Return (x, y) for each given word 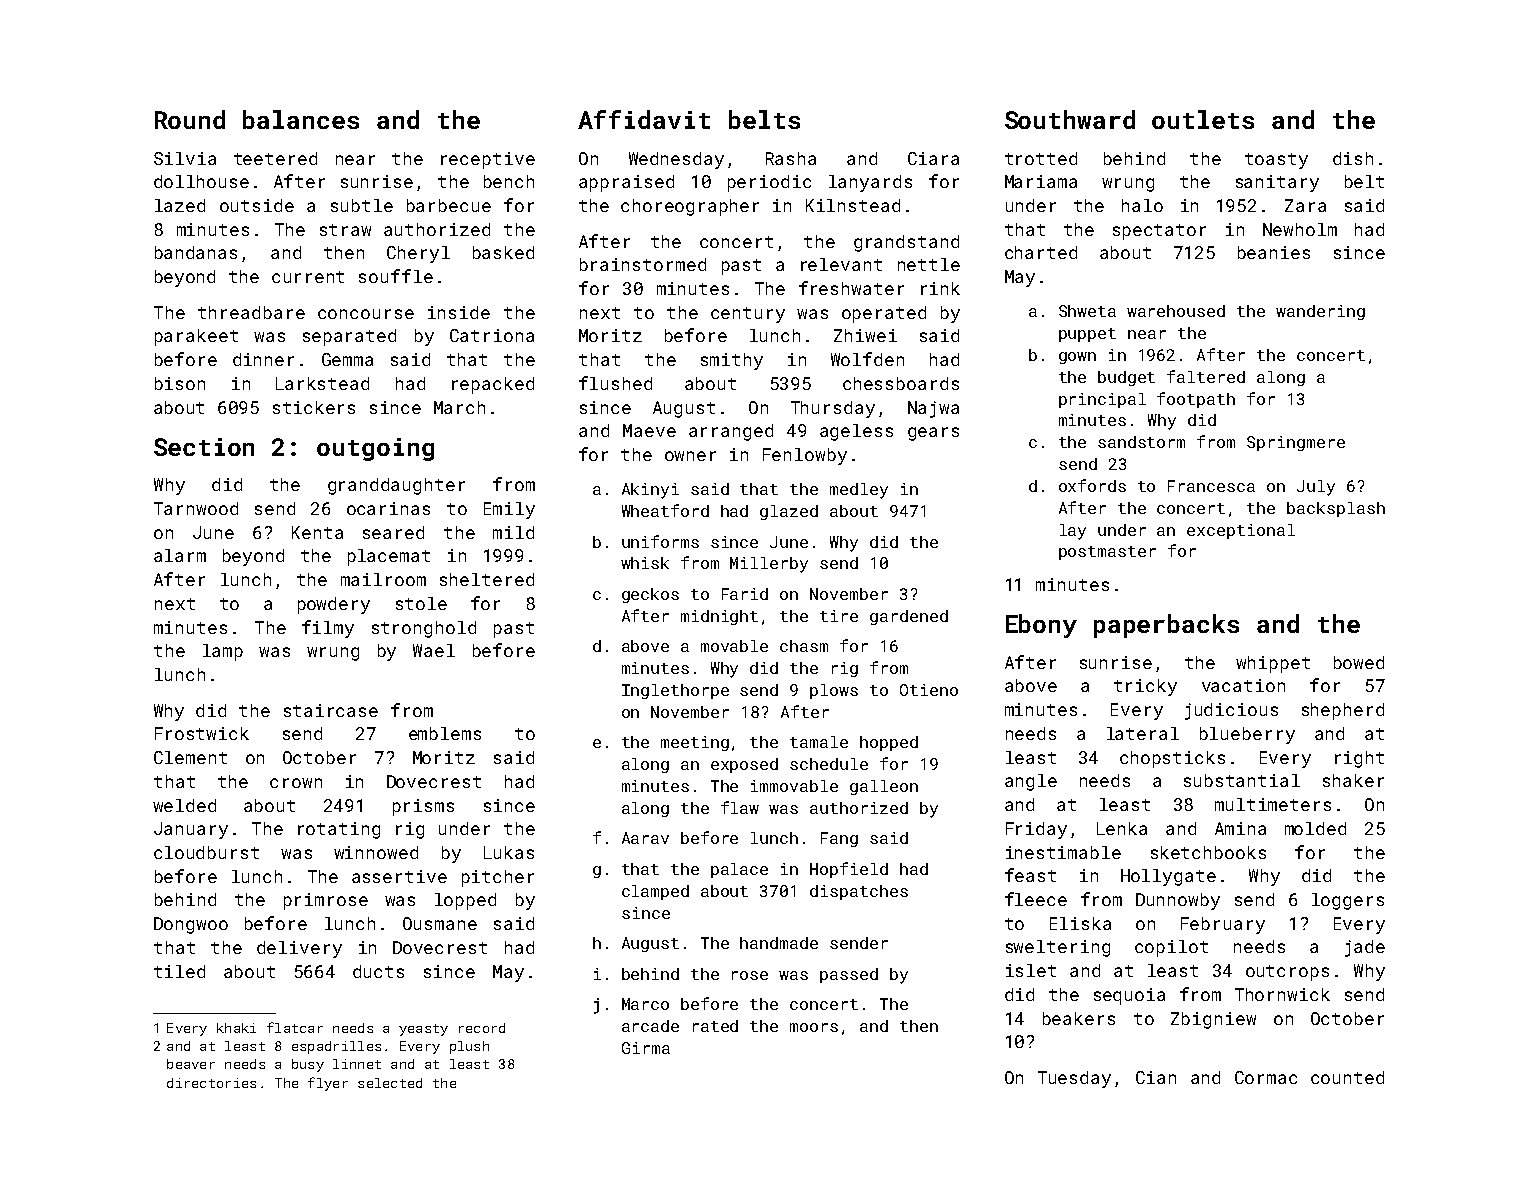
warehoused (1176, 311)
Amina (1240, 828)
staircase (331, 710)
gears (933, 434)
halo (1142, 205)
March (459, 407)
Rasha (791, 158)
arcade (650, 1026)
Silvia (185, 158)
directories (211, 1083)
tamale (819, 742)
